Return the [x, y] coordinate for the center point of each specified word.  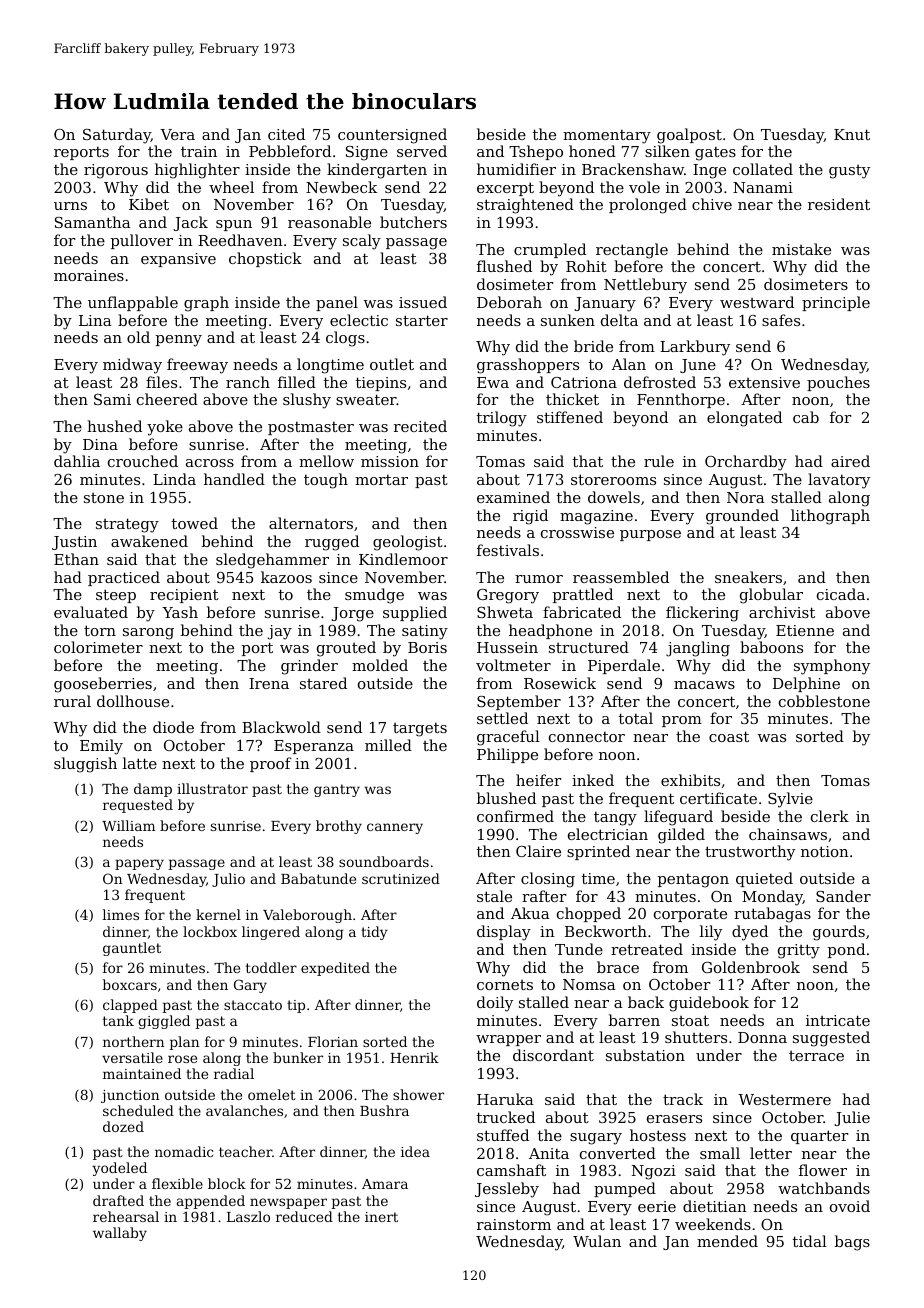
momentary [607, 136]
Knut [852, 134]
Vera [177, 134]
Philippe [507, 755]
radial [234, 1073]
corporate [690, 915]
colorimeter [98, 647]
